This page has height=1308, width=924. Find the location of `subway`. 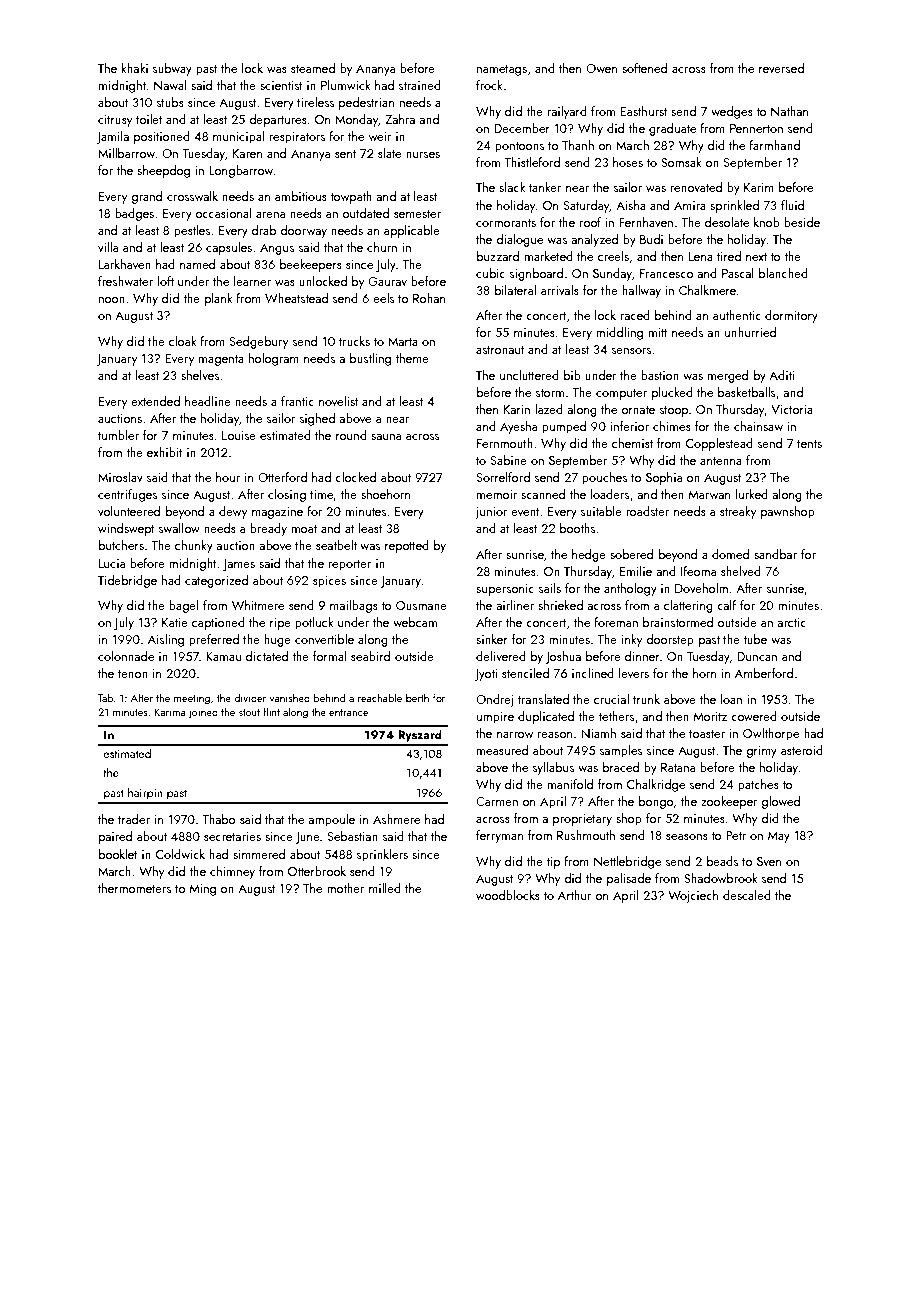

subway is located at coordinates (172, 69).
